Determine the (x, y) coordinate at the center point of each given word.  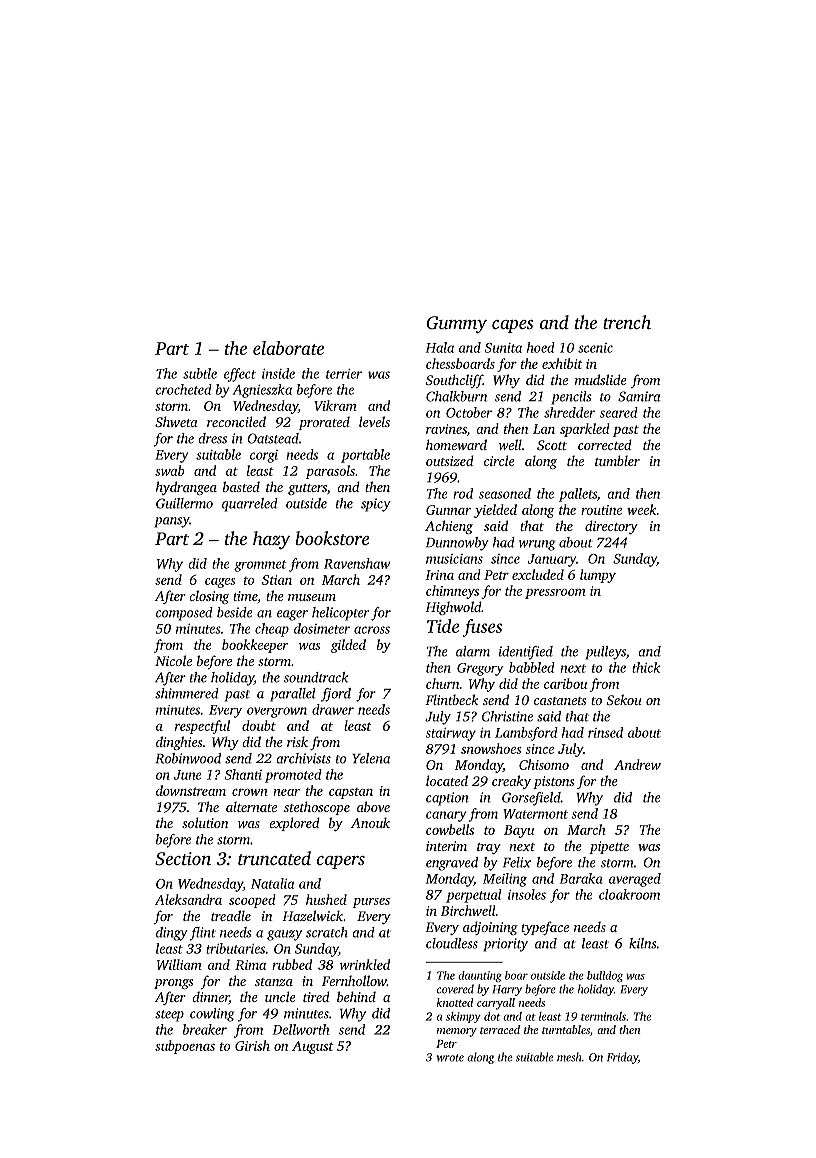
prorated (324, 423)
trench (627, 322)
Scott (552, 445)
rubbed (292, 964)
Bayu (519, 831)
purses (371, 903)
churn (443, 683)
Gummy (456, 324)
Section (183, 859)
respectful (202, 727)
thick (646, 667)
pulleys (605, 653)
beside (234, 612)
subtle (200, 373)
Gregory (480, 669)
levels (374, 421)
